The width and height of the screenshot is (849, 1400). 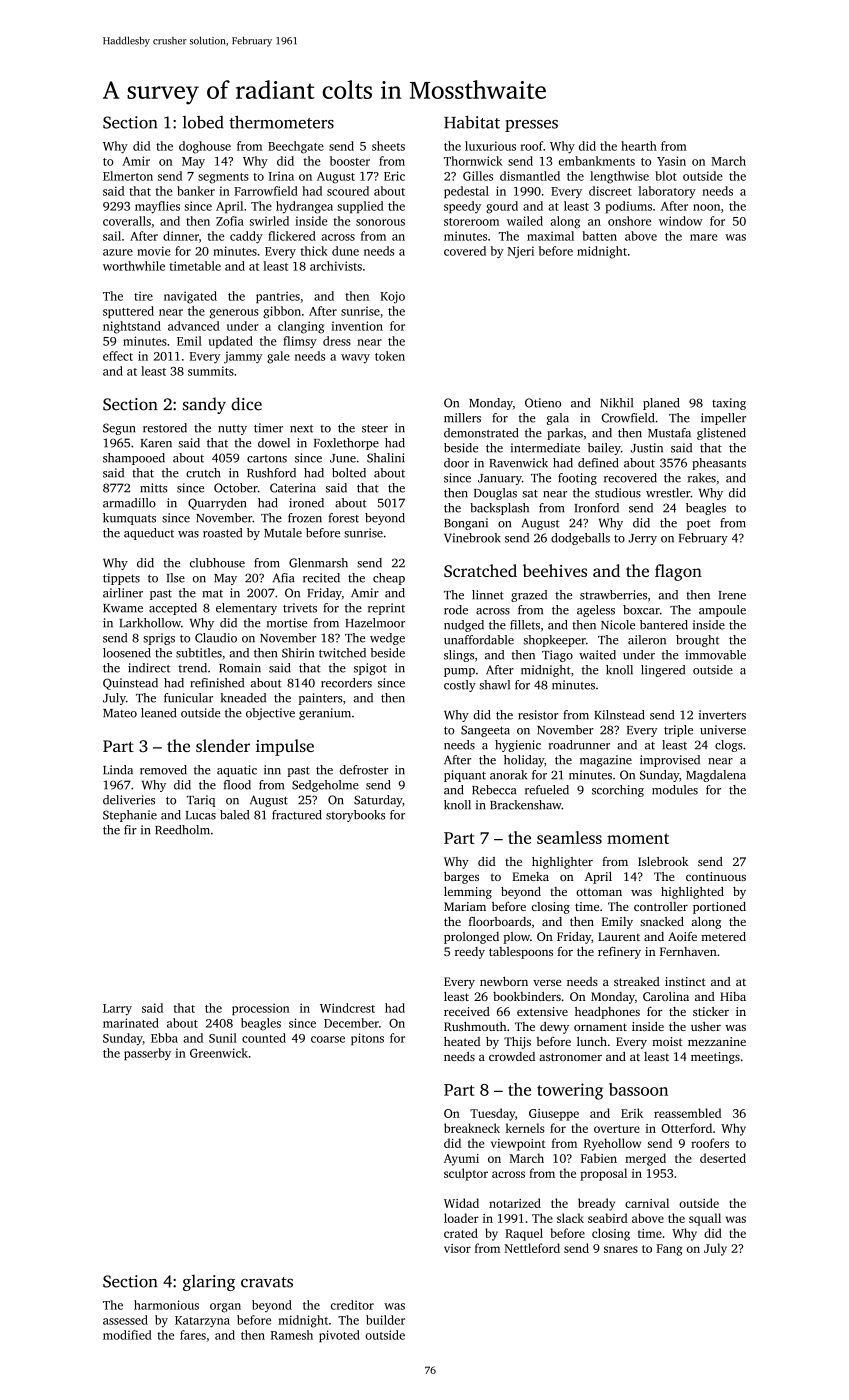 I want to click on Otieno, so click(x=543, y=403).
